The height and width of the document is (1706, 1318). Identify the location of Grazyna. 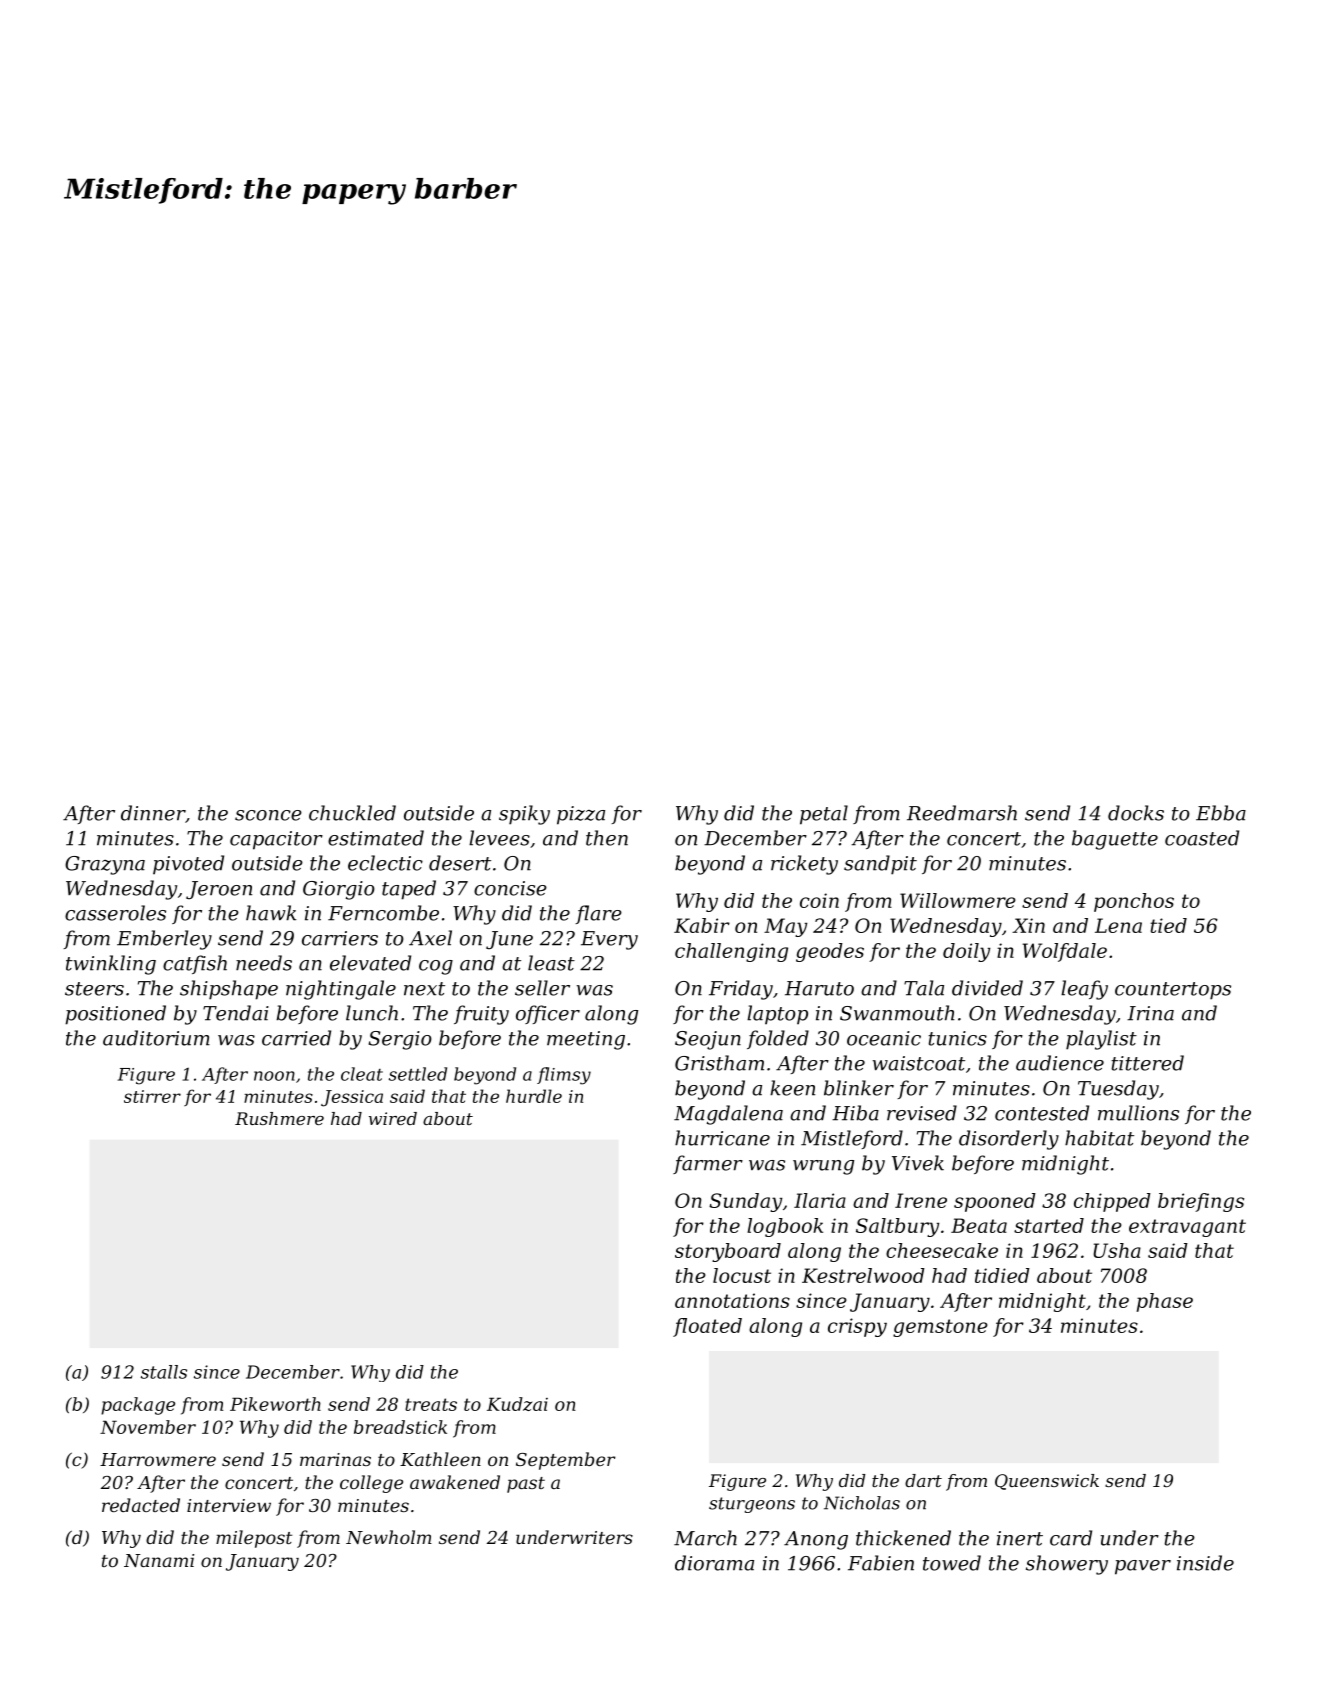
(105, 865).
